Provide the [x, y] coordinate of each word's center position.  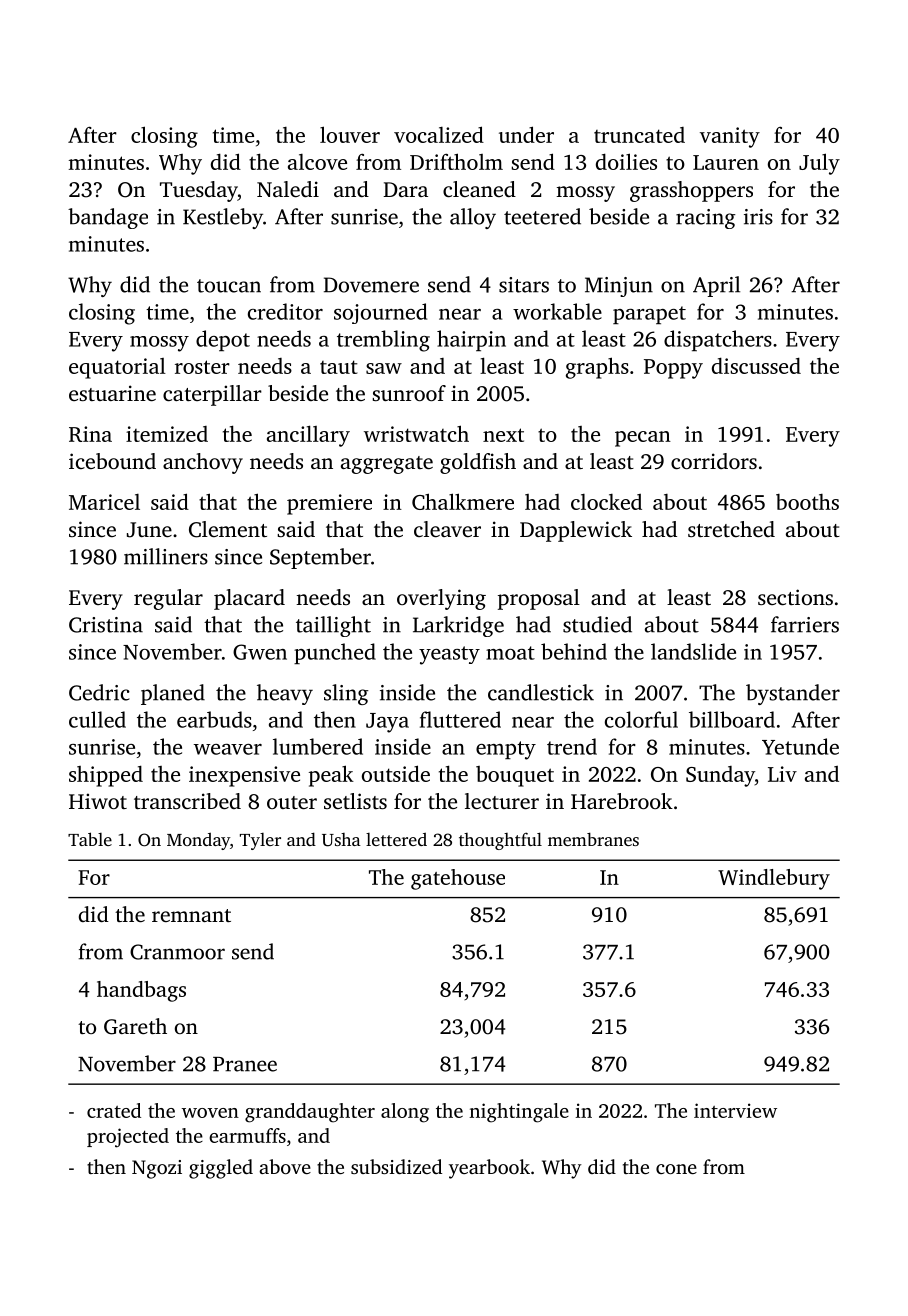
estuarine [112, 393]
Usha [341, 840]
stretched [731, 529]
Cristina [106, 625]
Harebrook [622, 801]
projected [128, 1138]
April [716, 286]
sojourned [380, 313]
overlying [441, 599]
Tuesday [199, 191]
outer [292, 802]
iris [758, 217]
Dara [405, 189]
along [405, 1113]
